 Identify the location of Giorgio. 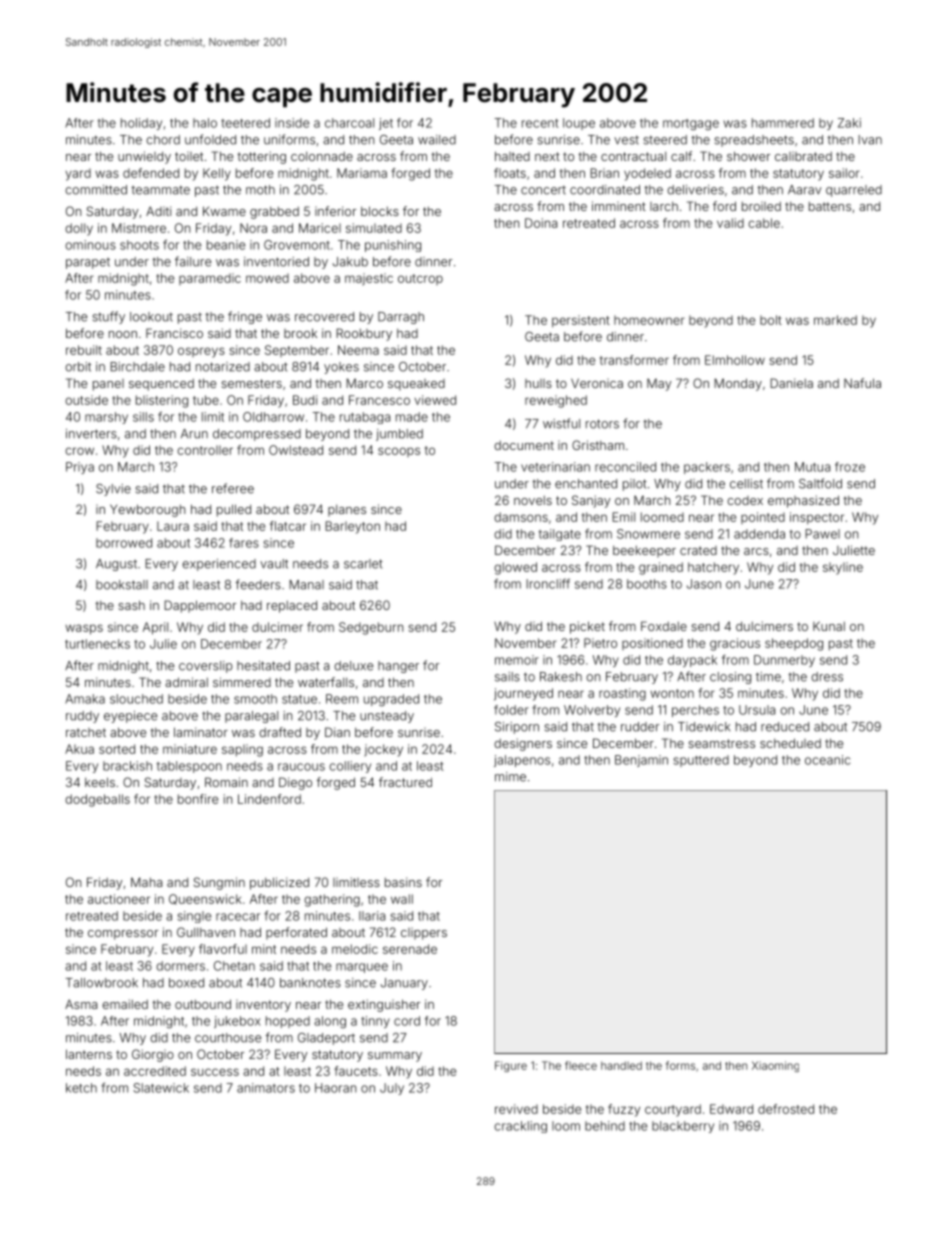
(153, 1055).
